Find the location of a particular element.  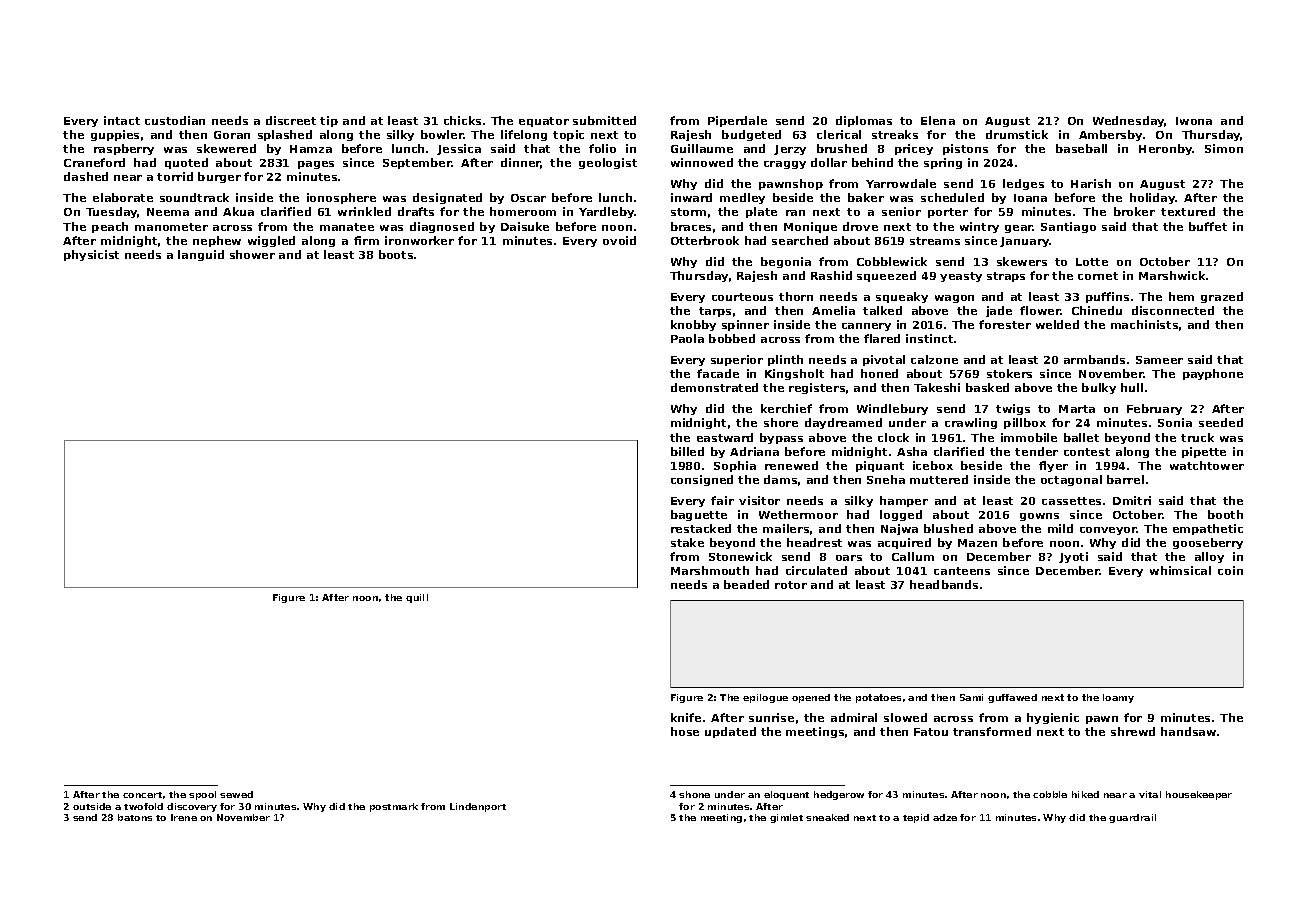

Marshmouth is located at coordinates (710, 570).
